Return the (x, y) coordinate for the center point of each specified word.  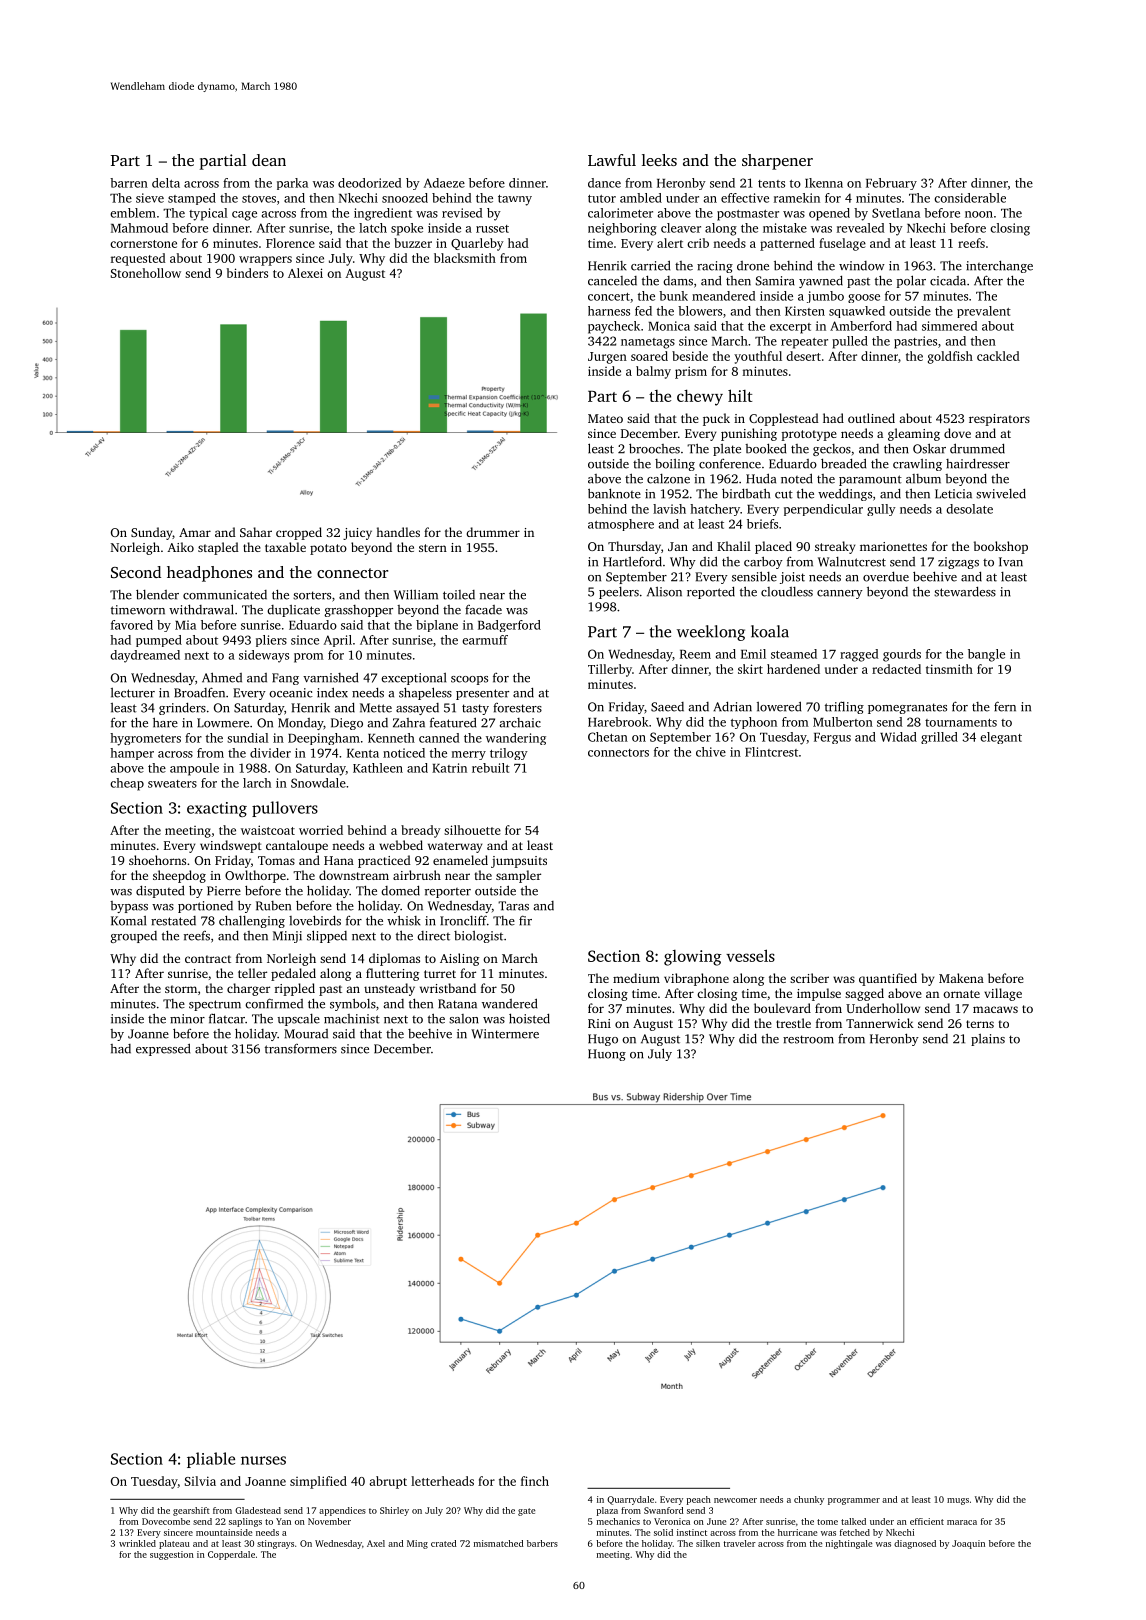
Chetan (608, 737)
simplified (318, 1482)
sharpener (777, 162)
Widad (898, 737)
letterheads (442, 1481)
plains (988, 1040)
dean (269, 160)
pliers (271, 641)
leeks (659, 160)
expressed (163, 1049)
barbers (542, 1543)
